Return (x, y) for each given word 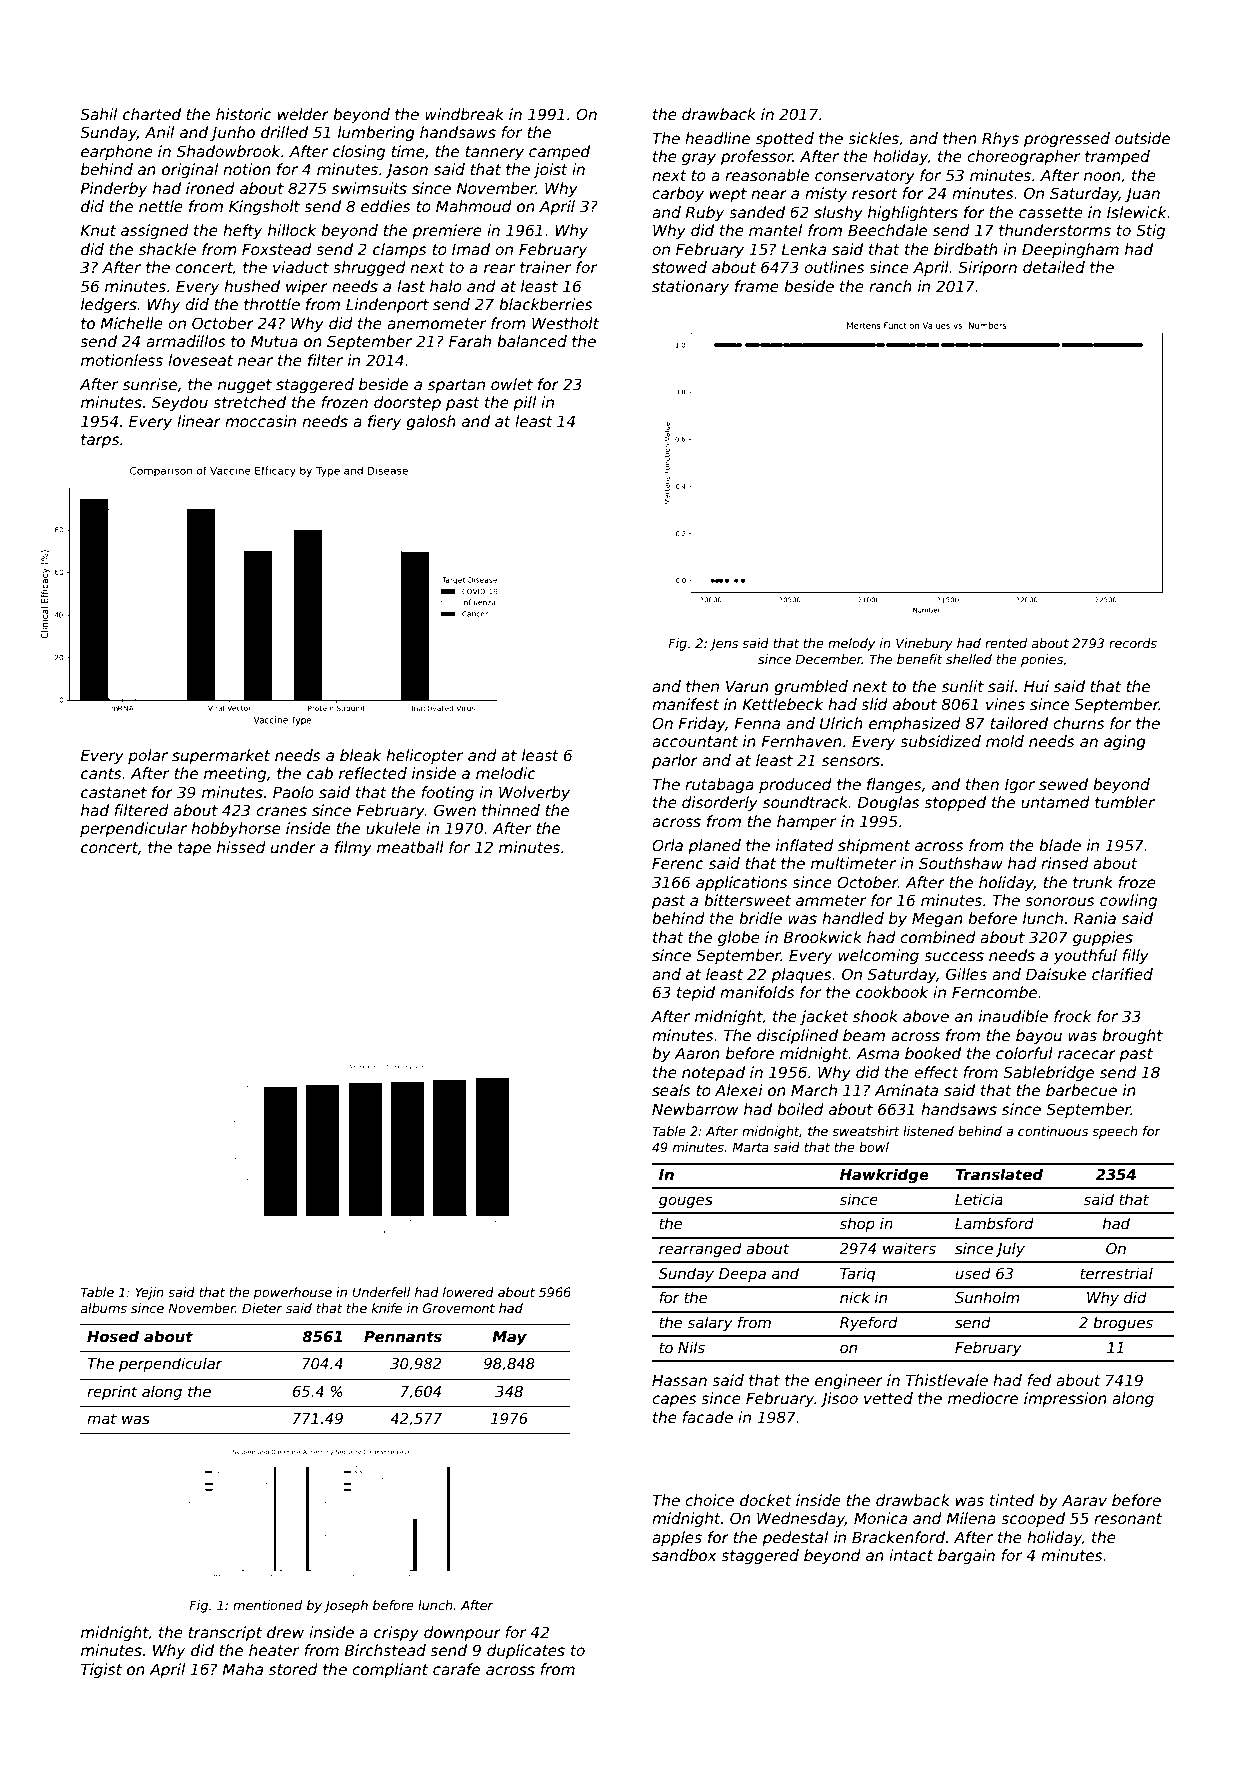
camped (559, 152)
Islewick (1137, 212)
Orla (667, 845)
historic (244, 114)
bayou (1039, 1036)
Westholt (565, 323)
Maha (242, 1669)
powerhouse (293, 1293)
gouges (686, 1202)
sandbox (684, 1555)
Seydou (180, 403)
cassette (1051, 212)
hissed (241, 847)
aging (1125, 742)
